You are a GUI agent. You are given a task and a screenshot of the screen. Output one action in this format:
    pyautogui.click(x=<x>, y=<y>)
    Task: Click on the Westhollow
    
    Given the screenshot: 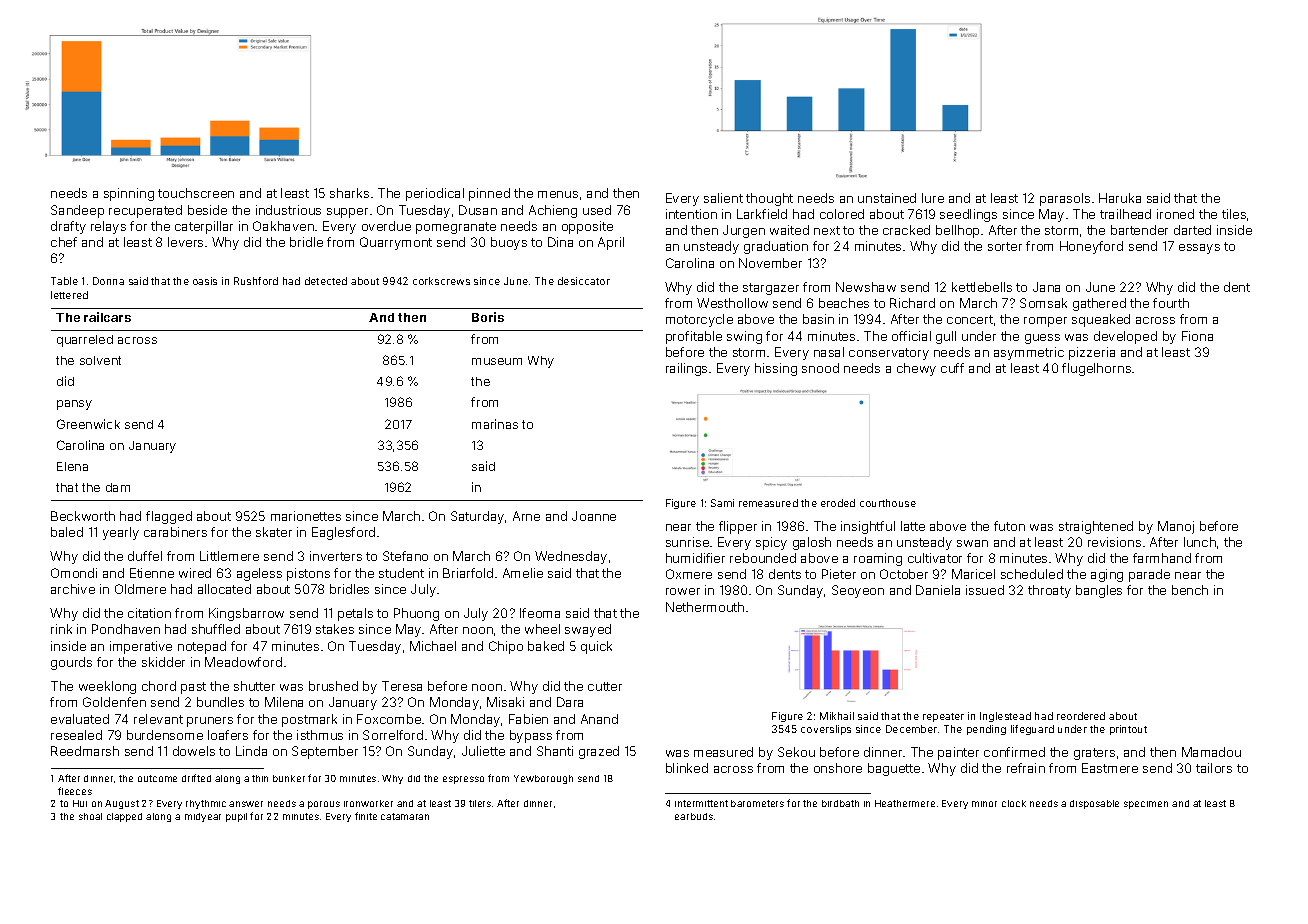 What is the action you would take?
    pyautogui.click(x=732, y=303)
